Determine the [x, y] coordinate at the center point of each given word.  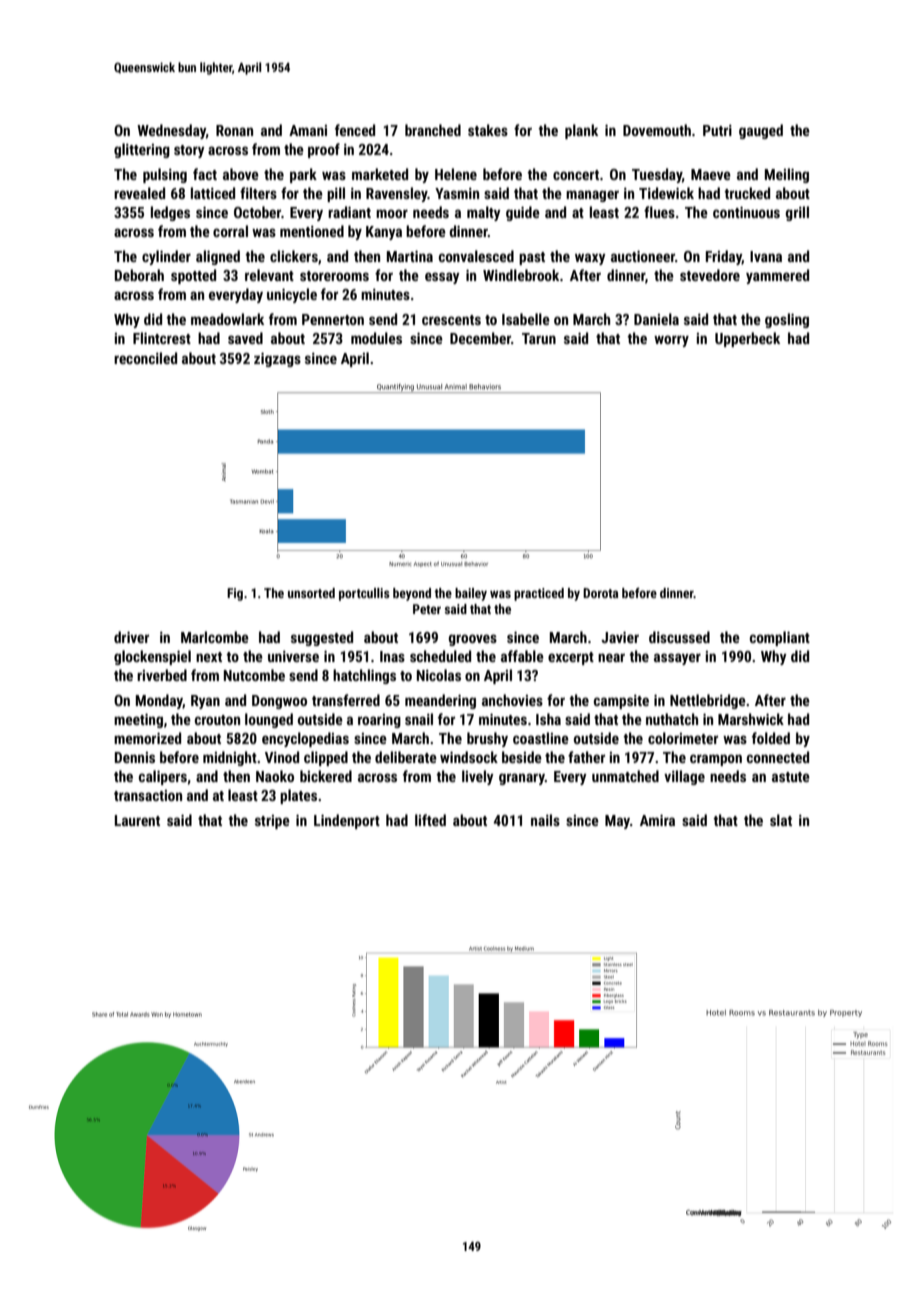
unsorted [311, 593]
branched [433, 130]
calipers [163, 777]
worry [671, 341]
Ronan [234, 130]
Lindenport [347, 821]
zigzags [277, 359]
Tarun [539, 338]
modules [376, 338]
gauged [761, 131]
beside [522, 757]
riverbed [162, 675]
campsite [621, 702]
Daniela [656, 319]
